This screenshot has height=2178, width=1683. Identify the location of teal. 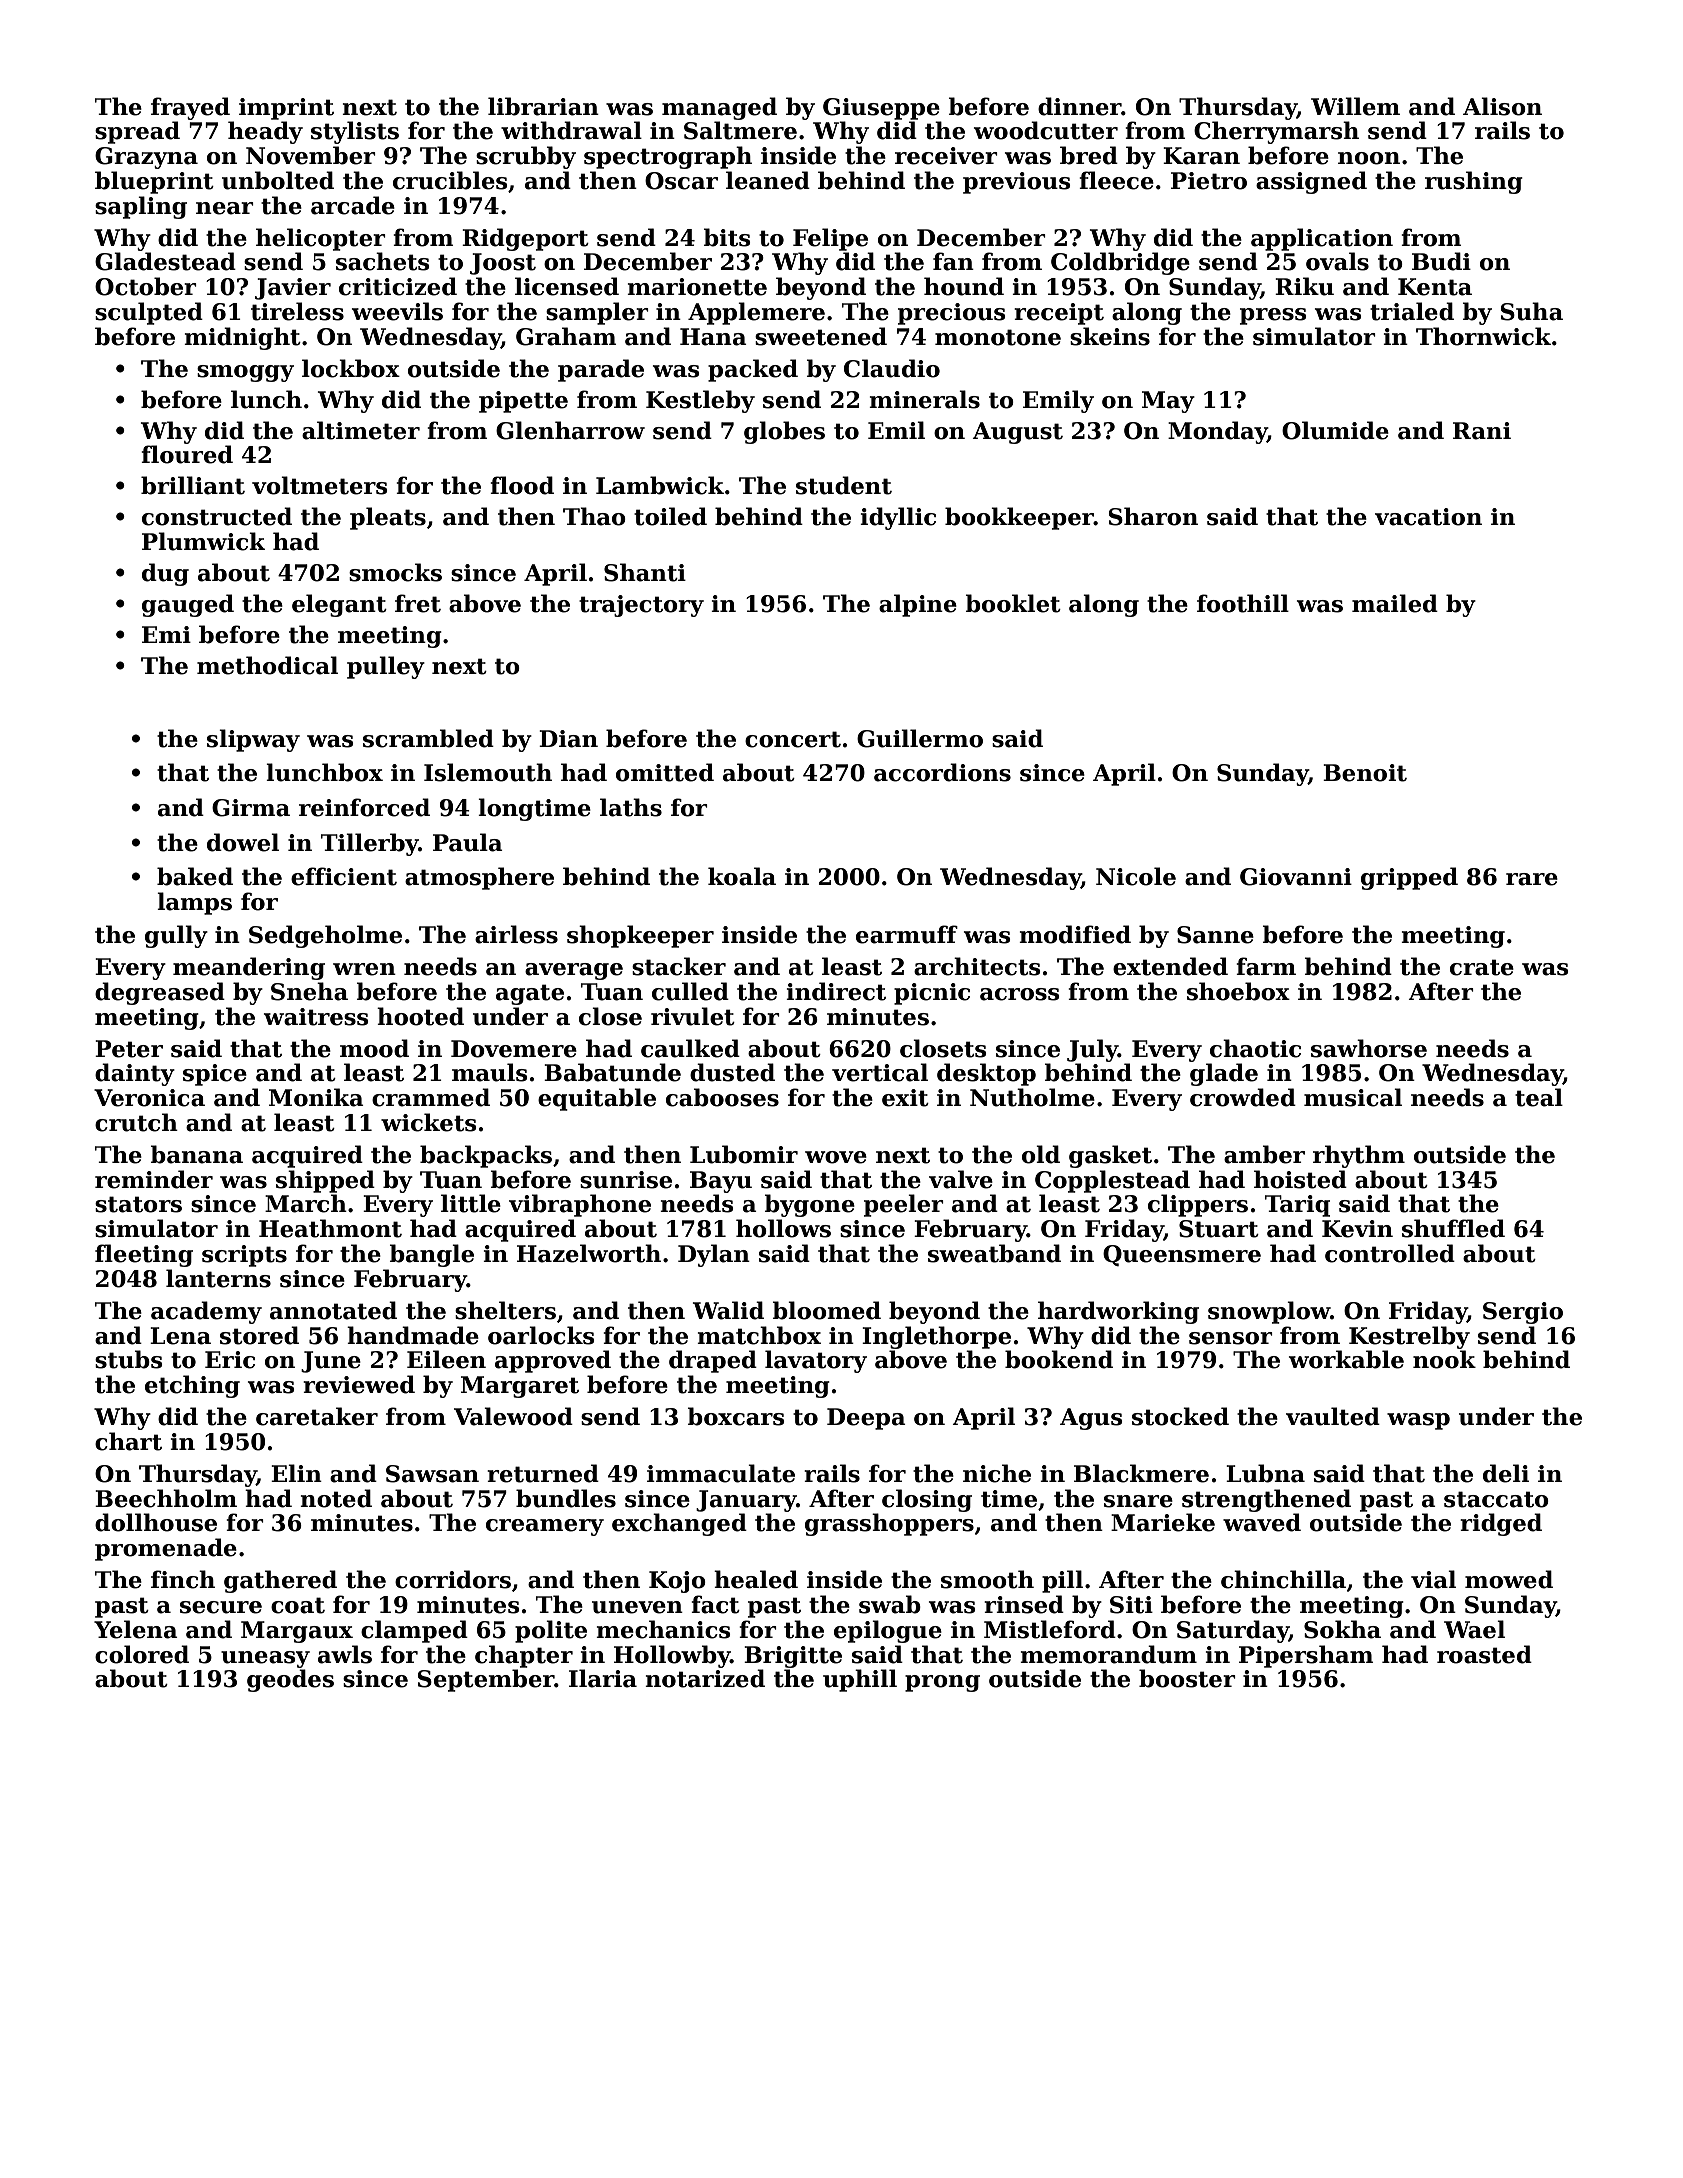
(1539, 1097).
